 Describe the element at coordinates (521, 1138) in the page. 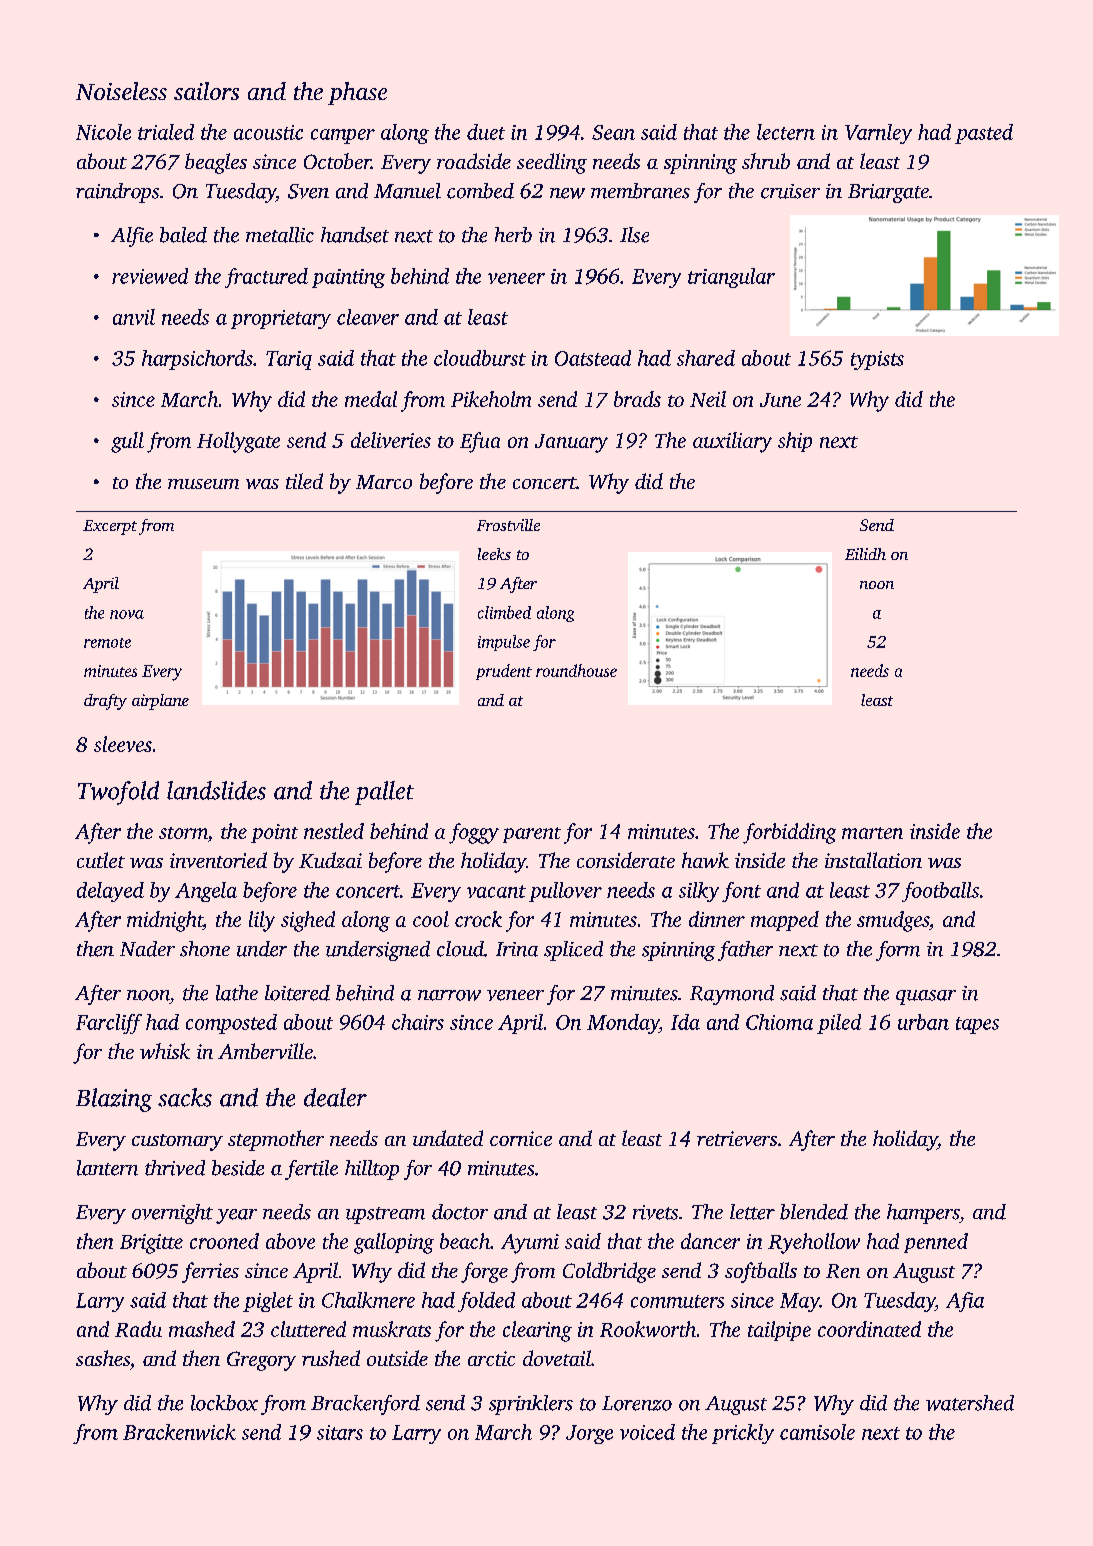

I see `cornice` at that location.
